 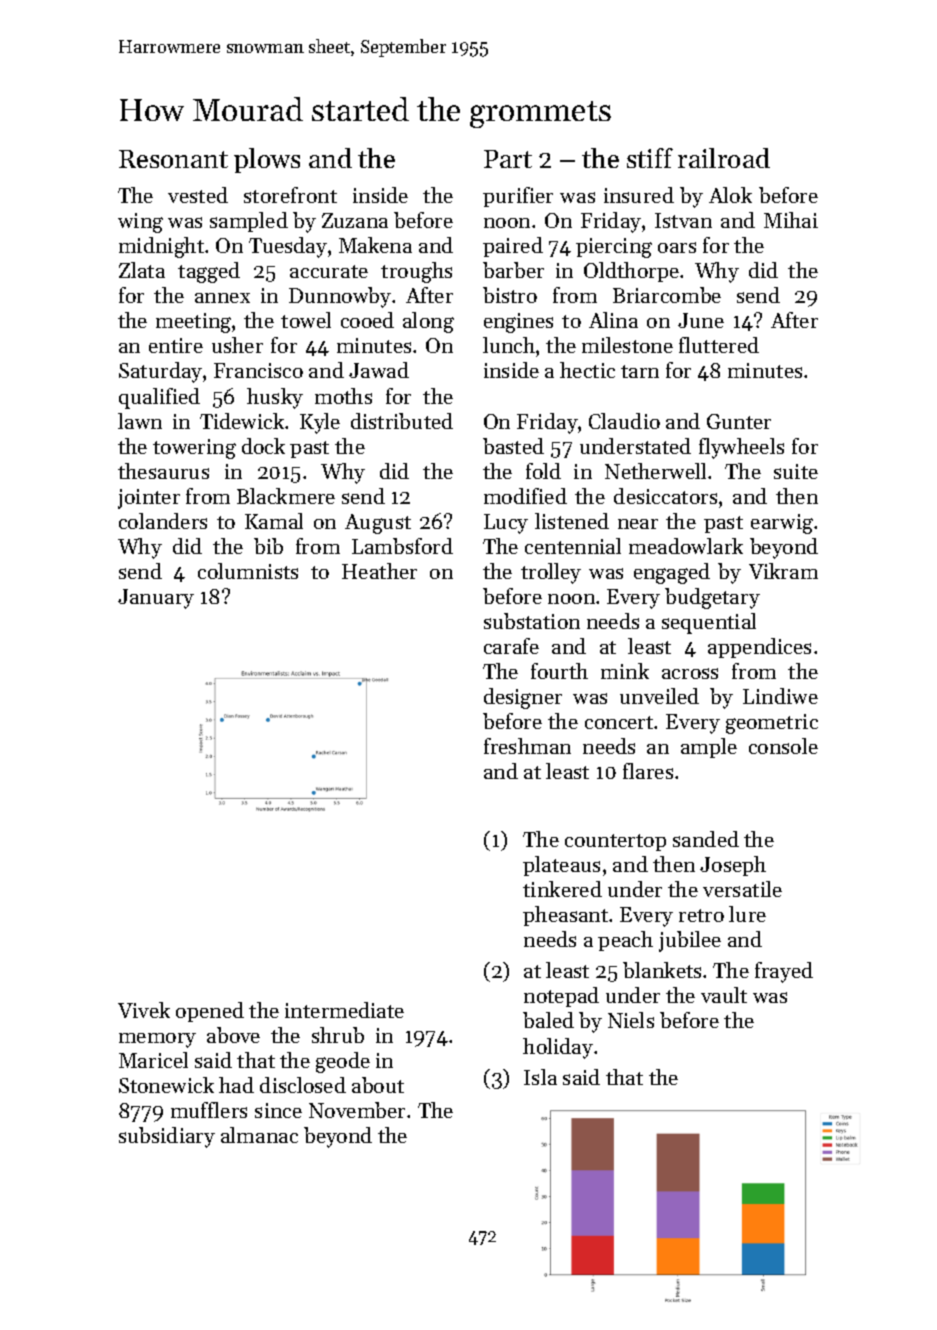 I want to click on opened, so click(x=210, y=1012).
